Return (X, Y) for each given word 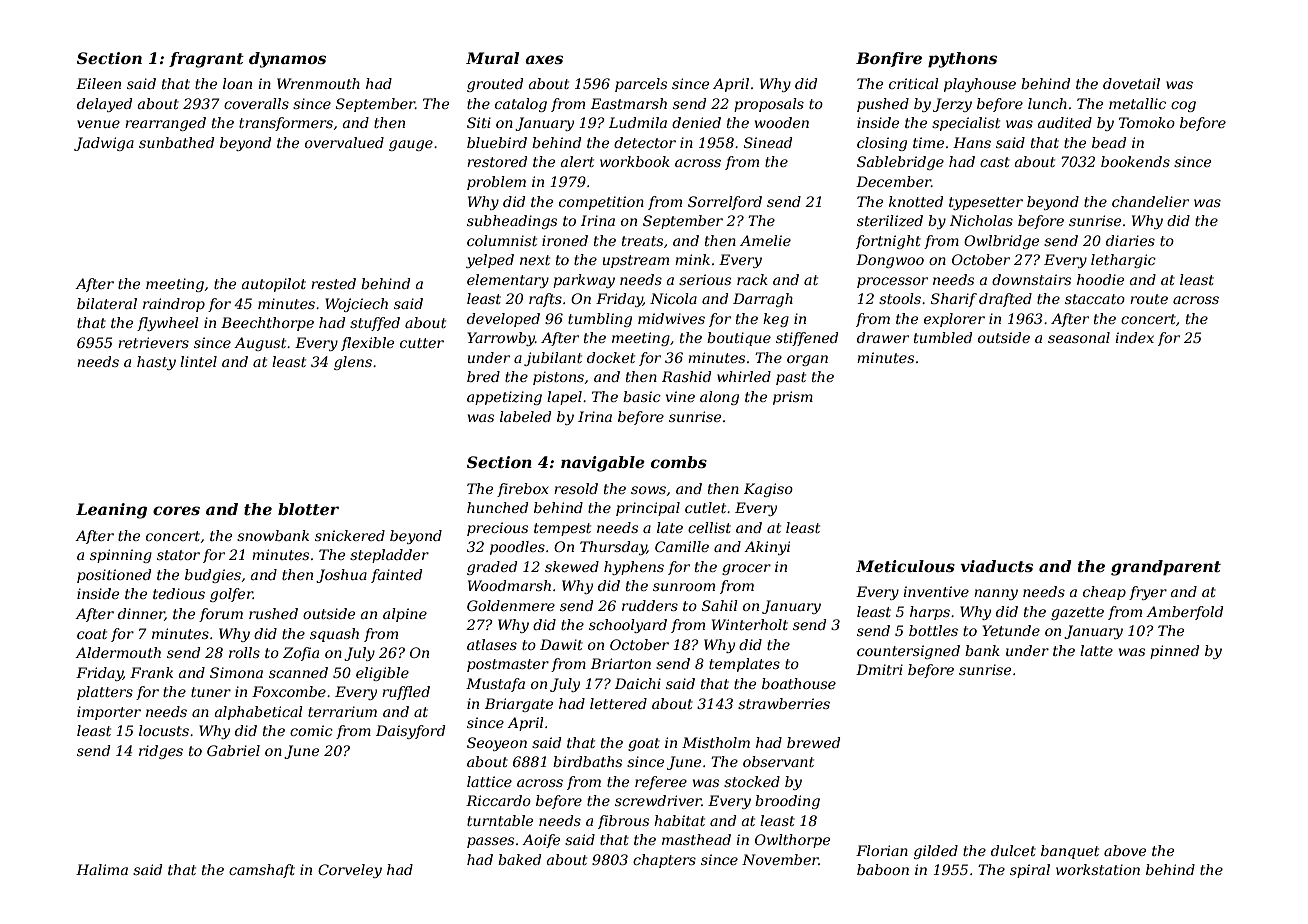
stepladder (389, 556)
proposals (769, 105)
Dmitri (879, 669)
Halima (102, 869)
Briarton (621, 663)
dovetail (1131, 83)
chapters (664, 861)
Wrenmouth (318, 83)
